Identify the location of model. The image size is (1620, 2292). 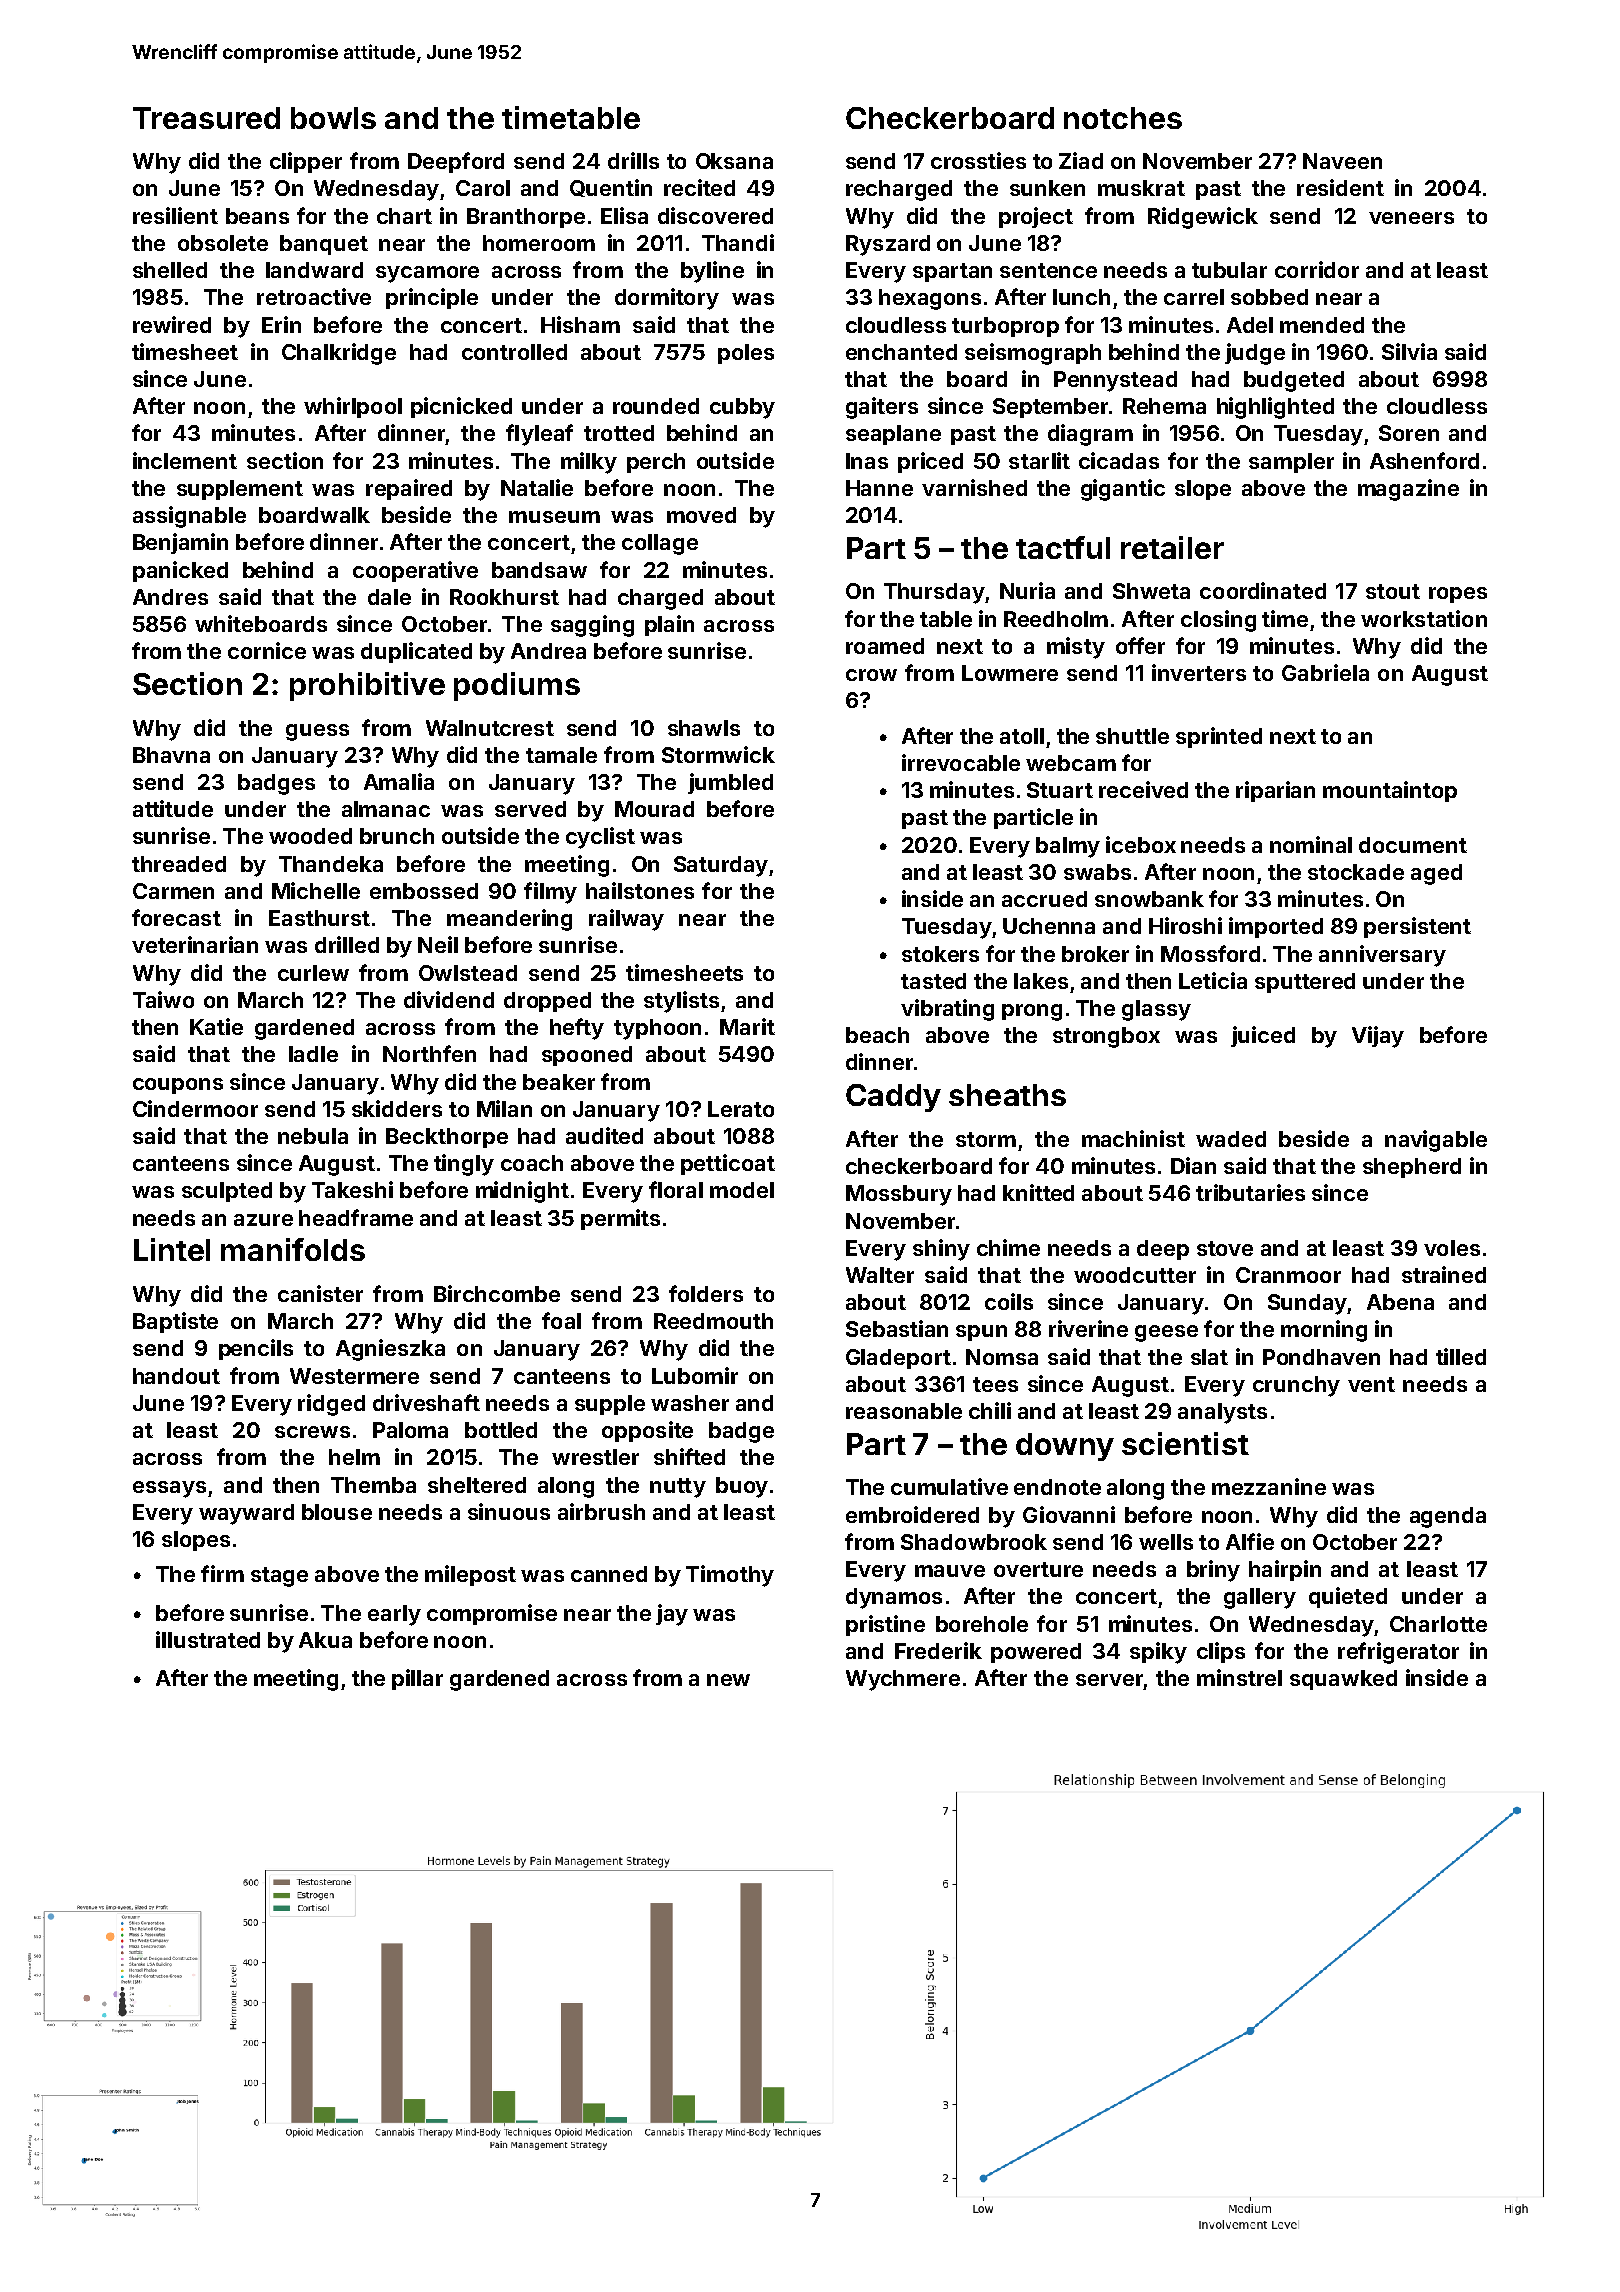
(742, 1190).
